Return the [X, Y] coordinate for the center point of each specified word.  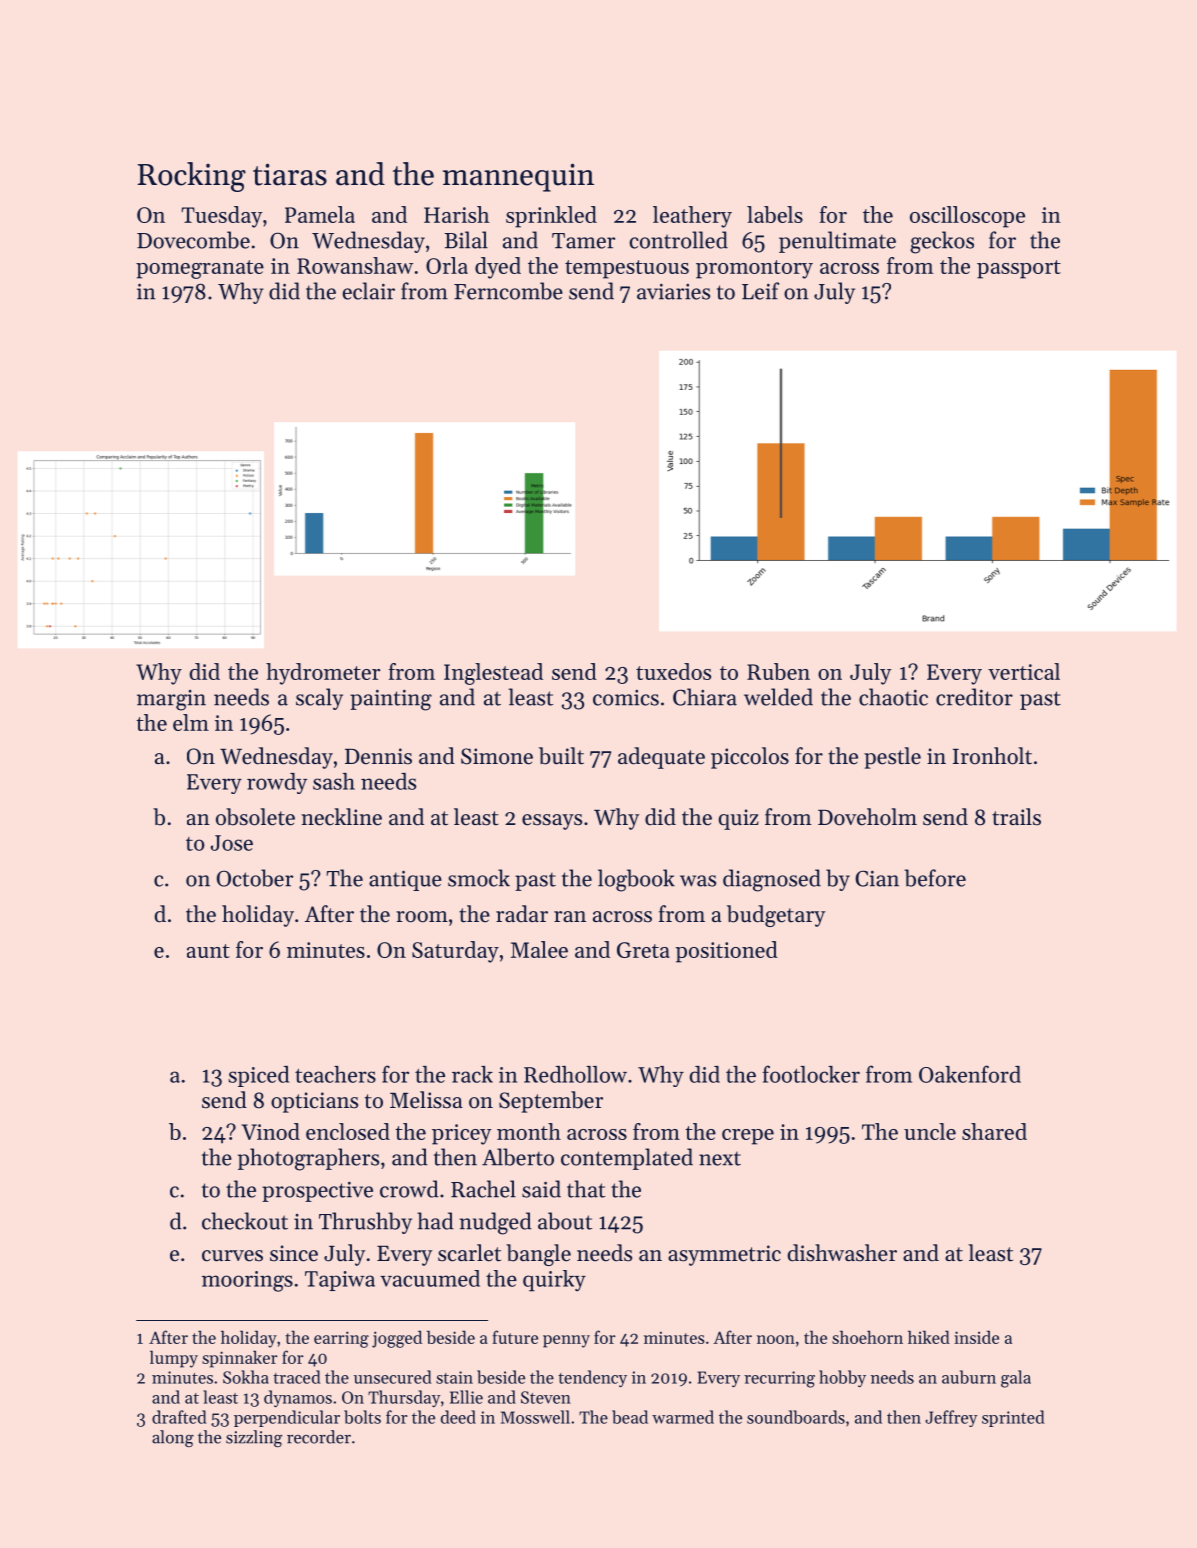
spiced [259, 1076]
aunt [208, 951]
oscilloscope [967, 217]
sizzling [254, 1438]
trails [1016, 817]
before [935, 878]
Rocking [192, 177]
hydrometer [323, 674]
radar [522, 914]
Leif [760, 291]
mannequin [518, 177]
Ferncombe [508, 291]
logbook [636, 880]
